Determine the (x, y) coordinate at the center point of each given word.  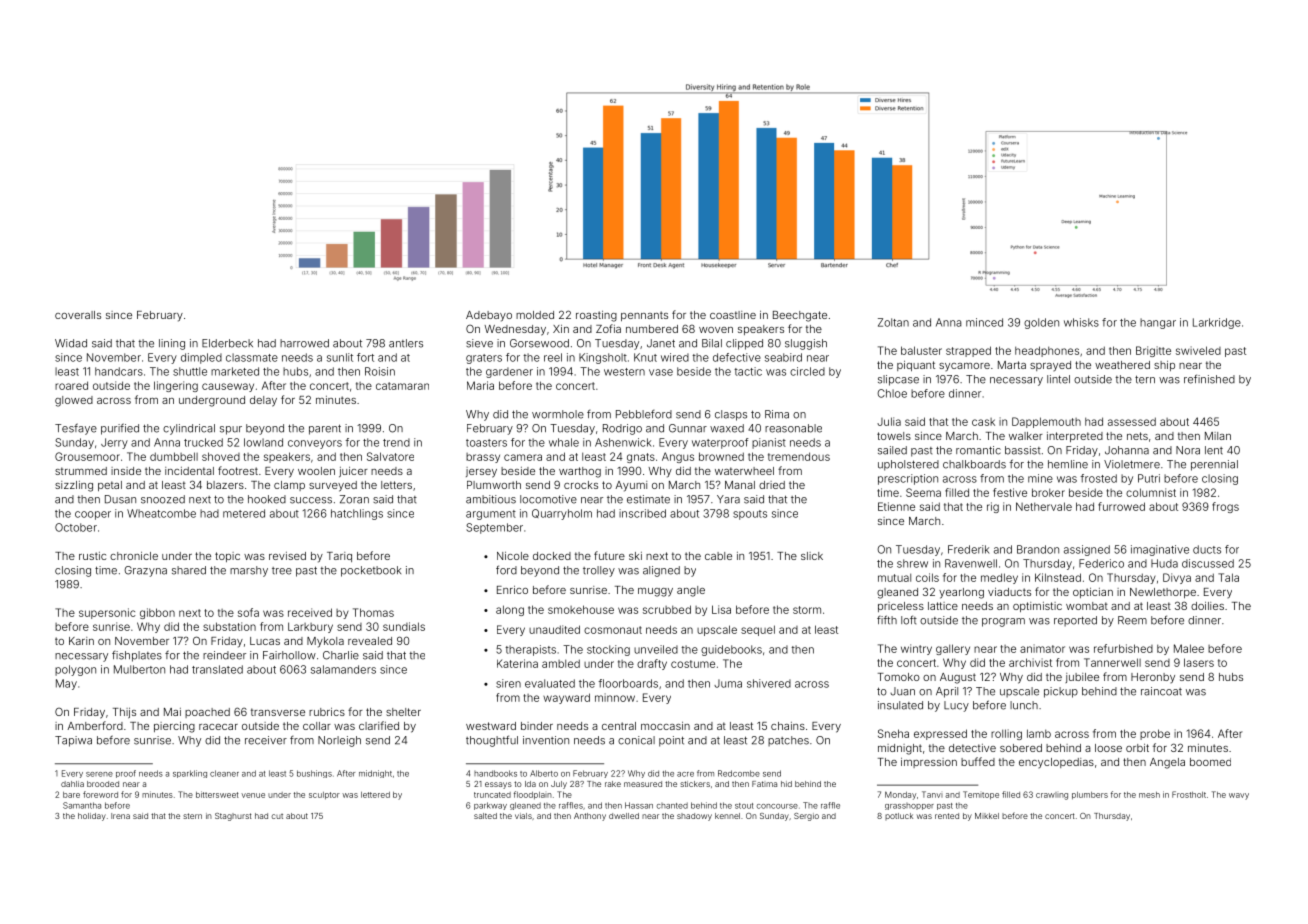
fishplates (137, 656)
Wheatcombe (161, 513)
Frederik (969, 549)
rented (947, 816)
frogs (1225, 507)
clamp (289, 486)
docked (552, 556)
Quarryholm (562, 514)
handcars (119, 371)
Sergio (806, 817)
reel (553, 357)
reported (1075, 621)
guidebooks (731, 650)
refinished (1209, 379)
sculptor (324, 795)
